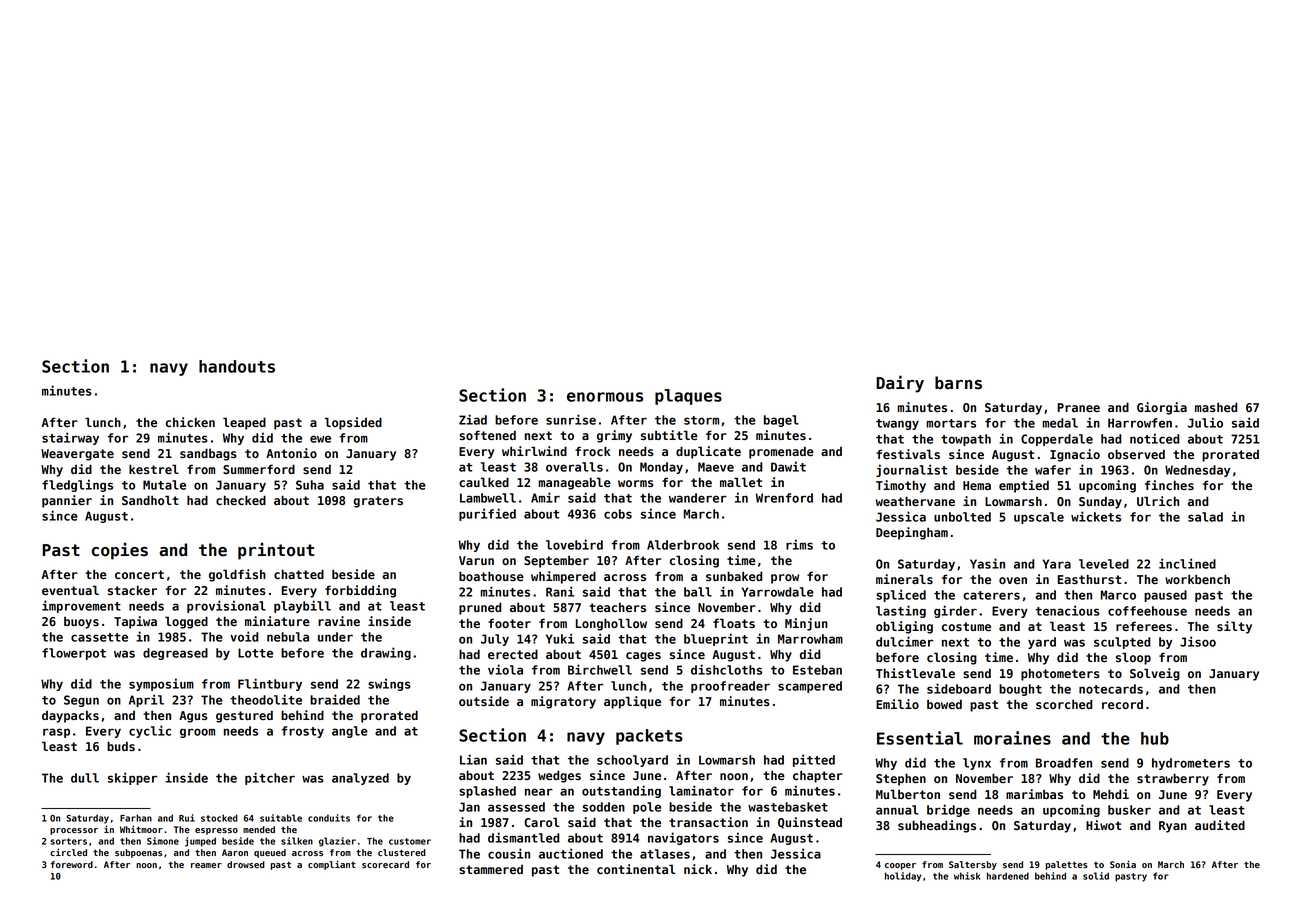 The height and width of the screenshot is (924, 1308). Describe the element at coordinates (385, 864) in the screenshot. I see `scorecard` at that location.
